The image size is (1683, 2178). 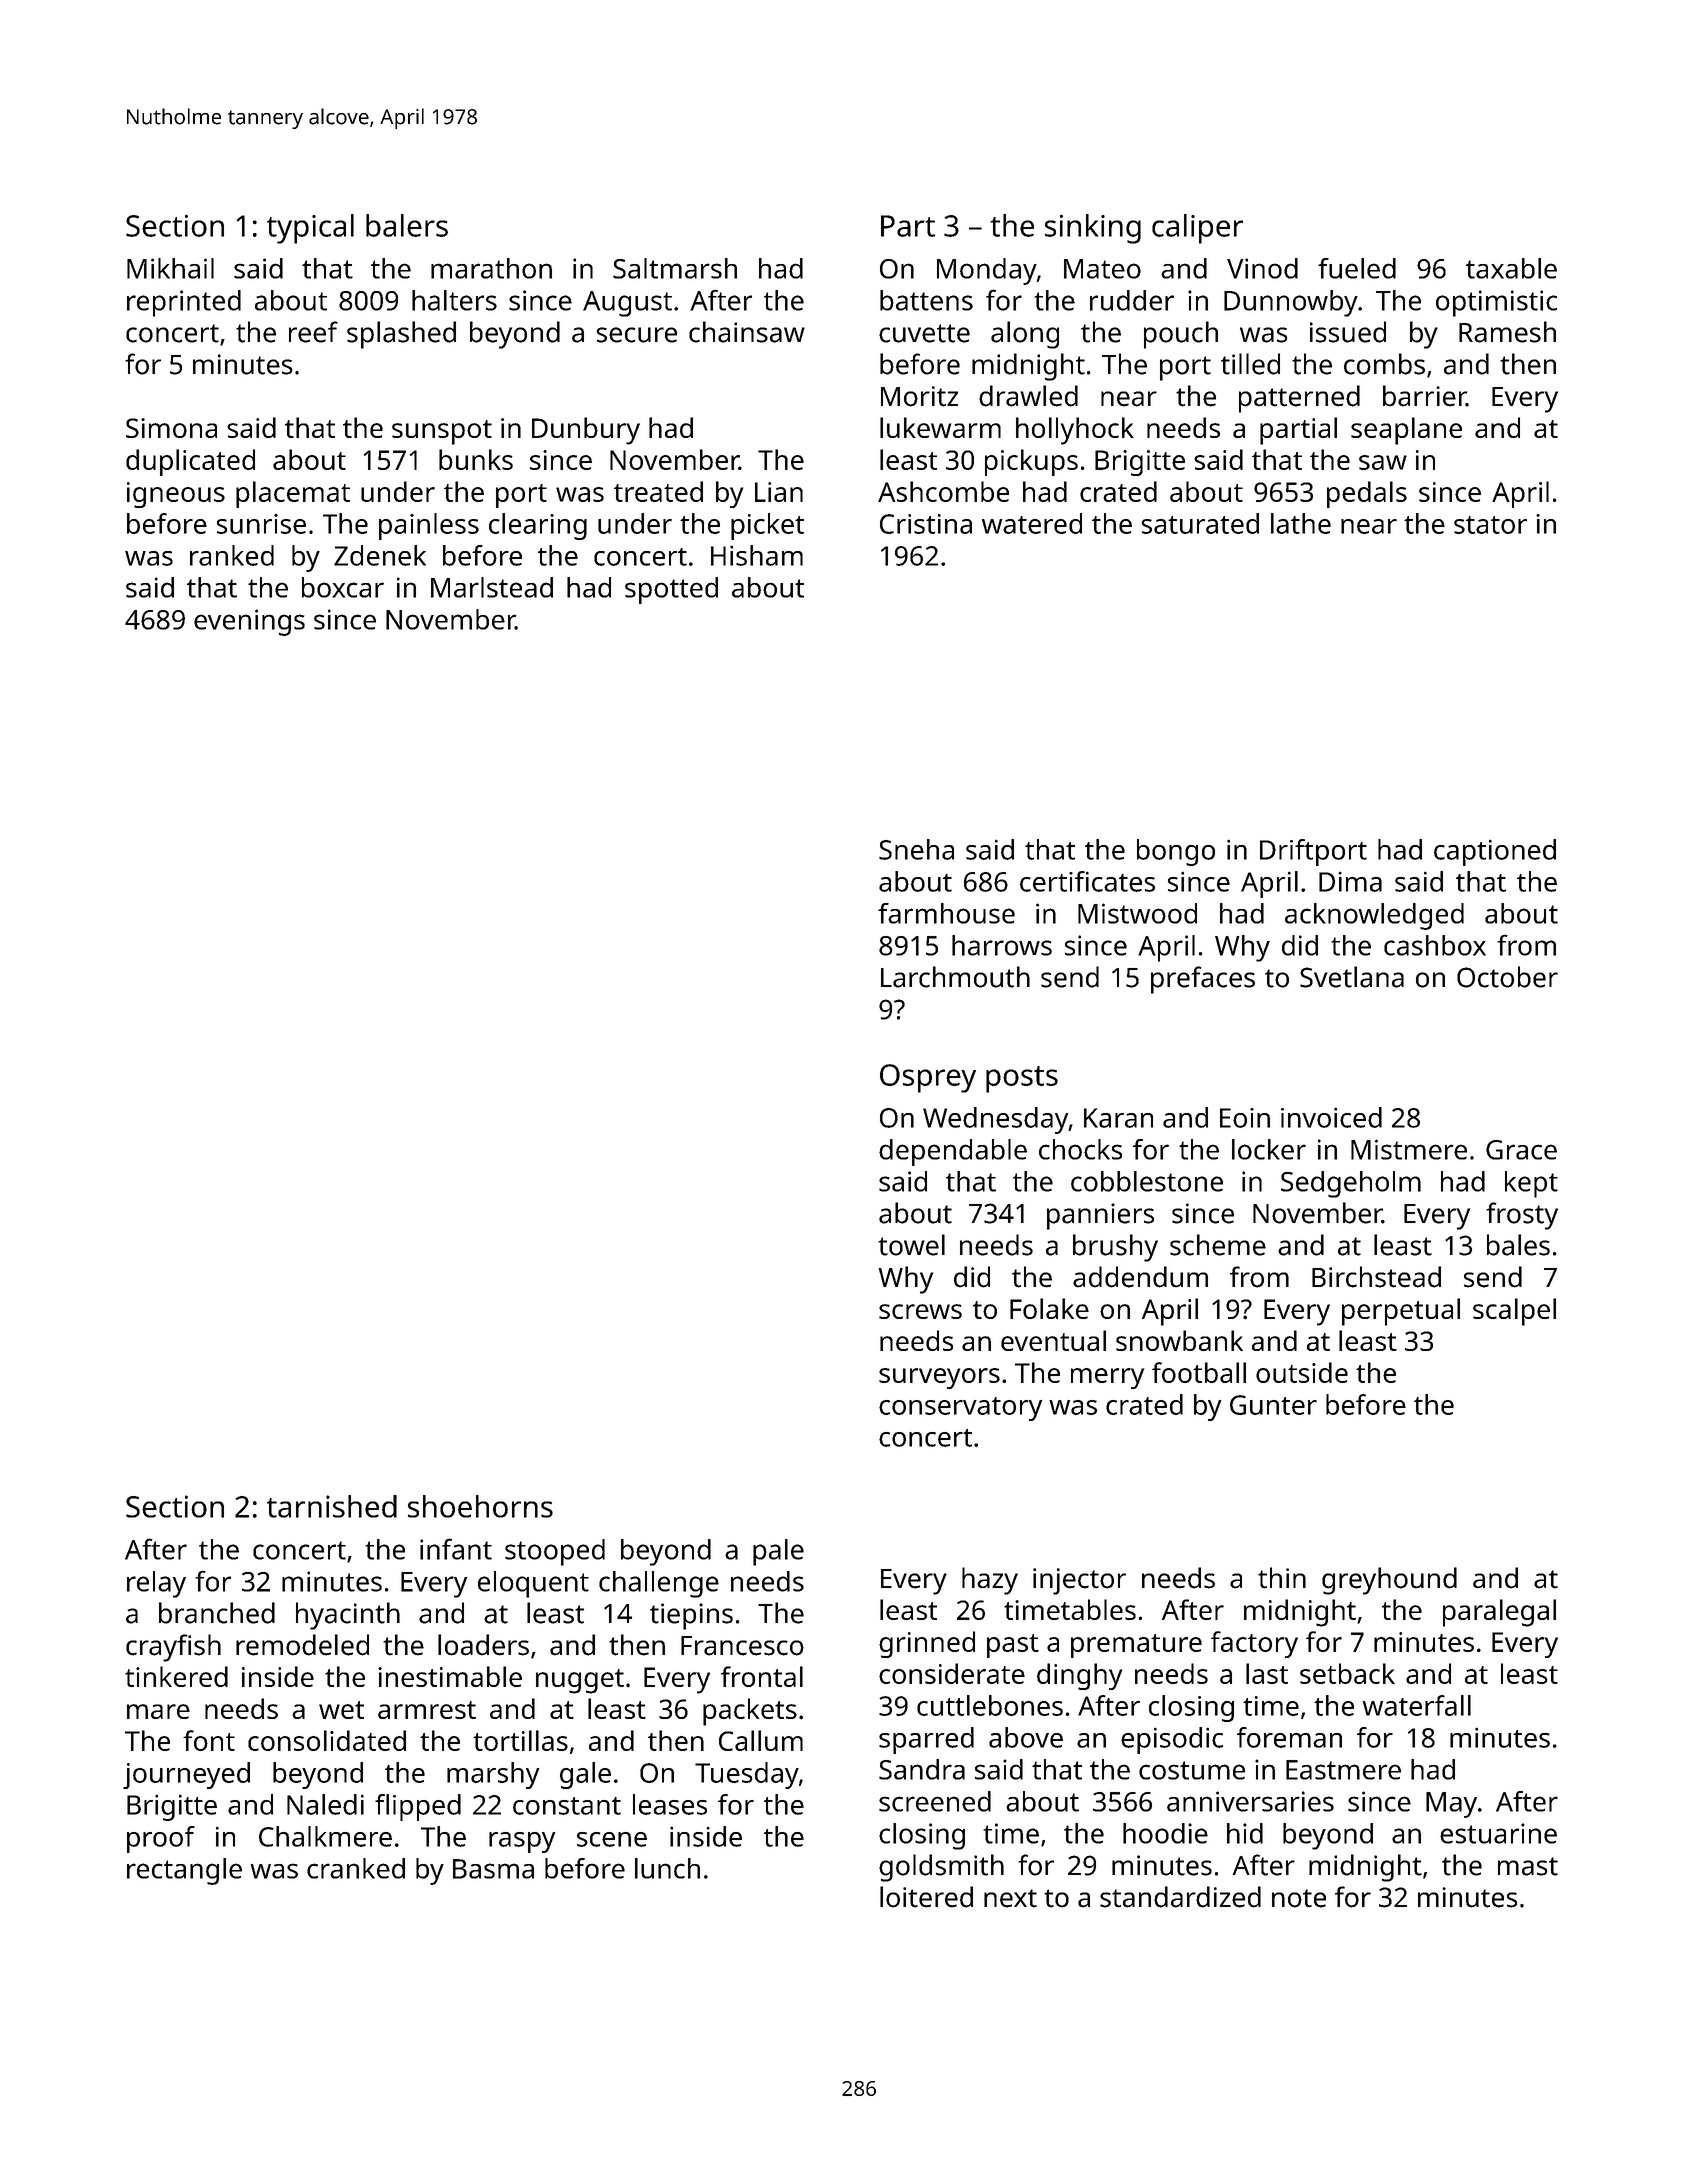 I want to click on marshy, so click(x=493, y=1775).
